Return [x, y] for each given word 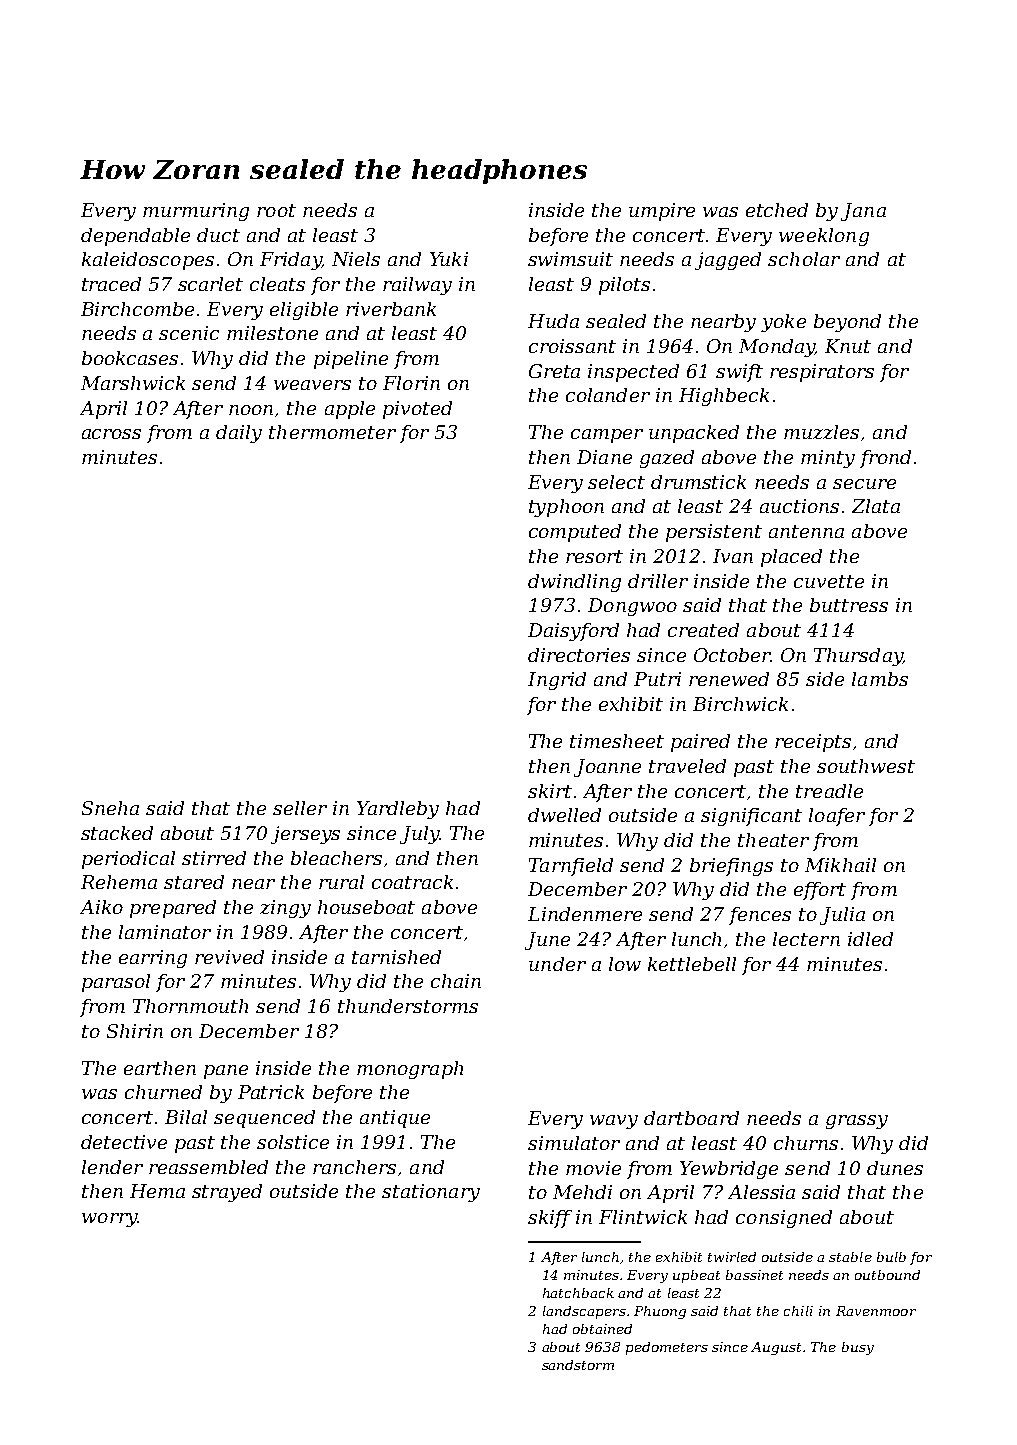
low [625, 964]
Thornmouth [190, 1006]
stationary [431, 1193]
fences [760, 916]
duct [218, 235]
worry [109, 1220]
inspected [633, 373]
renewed [729, 679]
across [111, 434]
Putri [657, 679]
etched [777, 210]
